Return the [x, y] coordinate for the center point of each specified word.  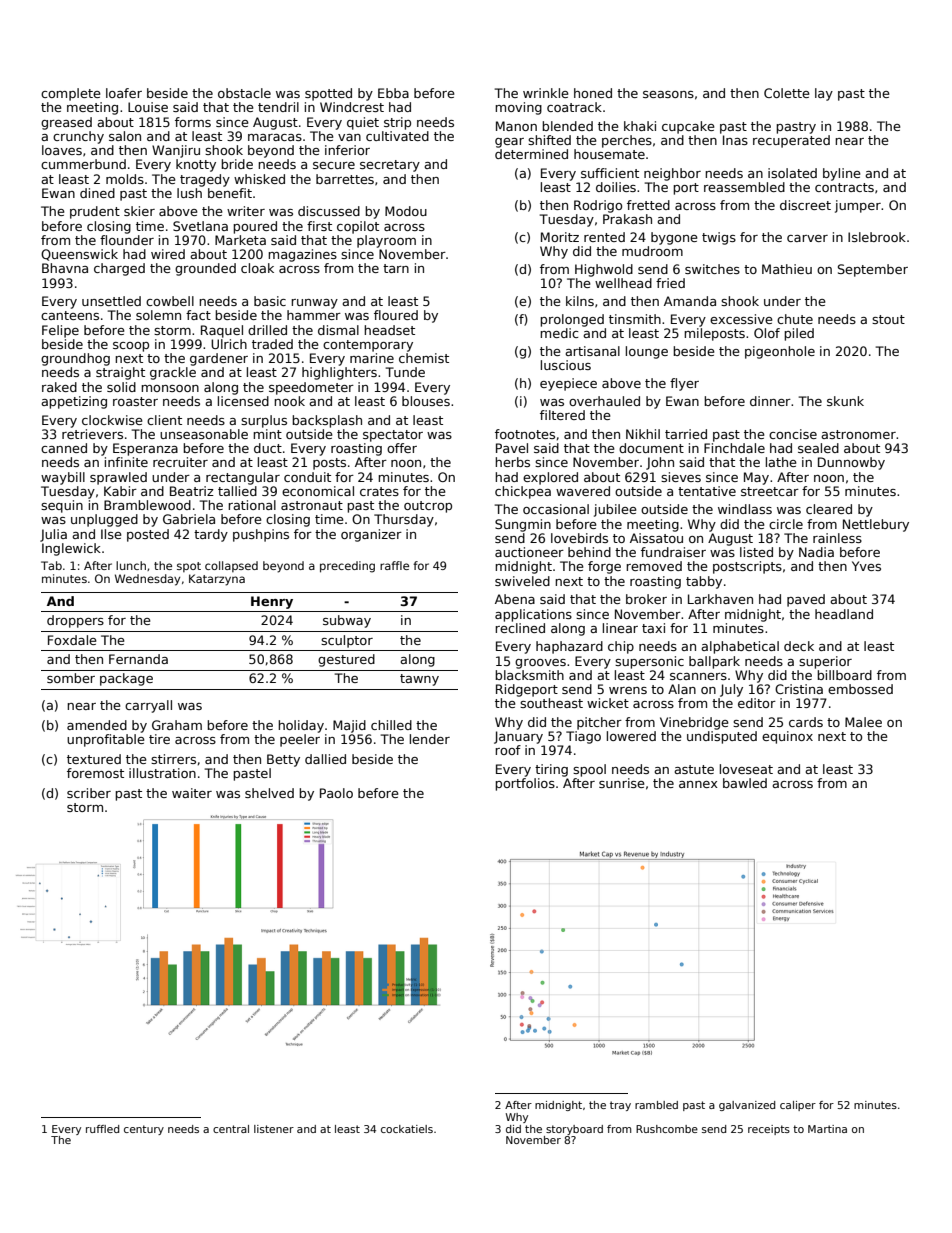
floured [396, 315]
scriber [89, 793]
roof [508, 750]
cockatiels [407, 1129]
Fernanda [138, 659]
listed [756, 552]
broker [646, 599]
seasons [668, 94]
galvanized [747, 1106]
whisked [259, 179]
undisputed [722, 737]
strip [397, 123]
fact [198, 315]
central [231, 1129]
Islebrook [877, 237]
